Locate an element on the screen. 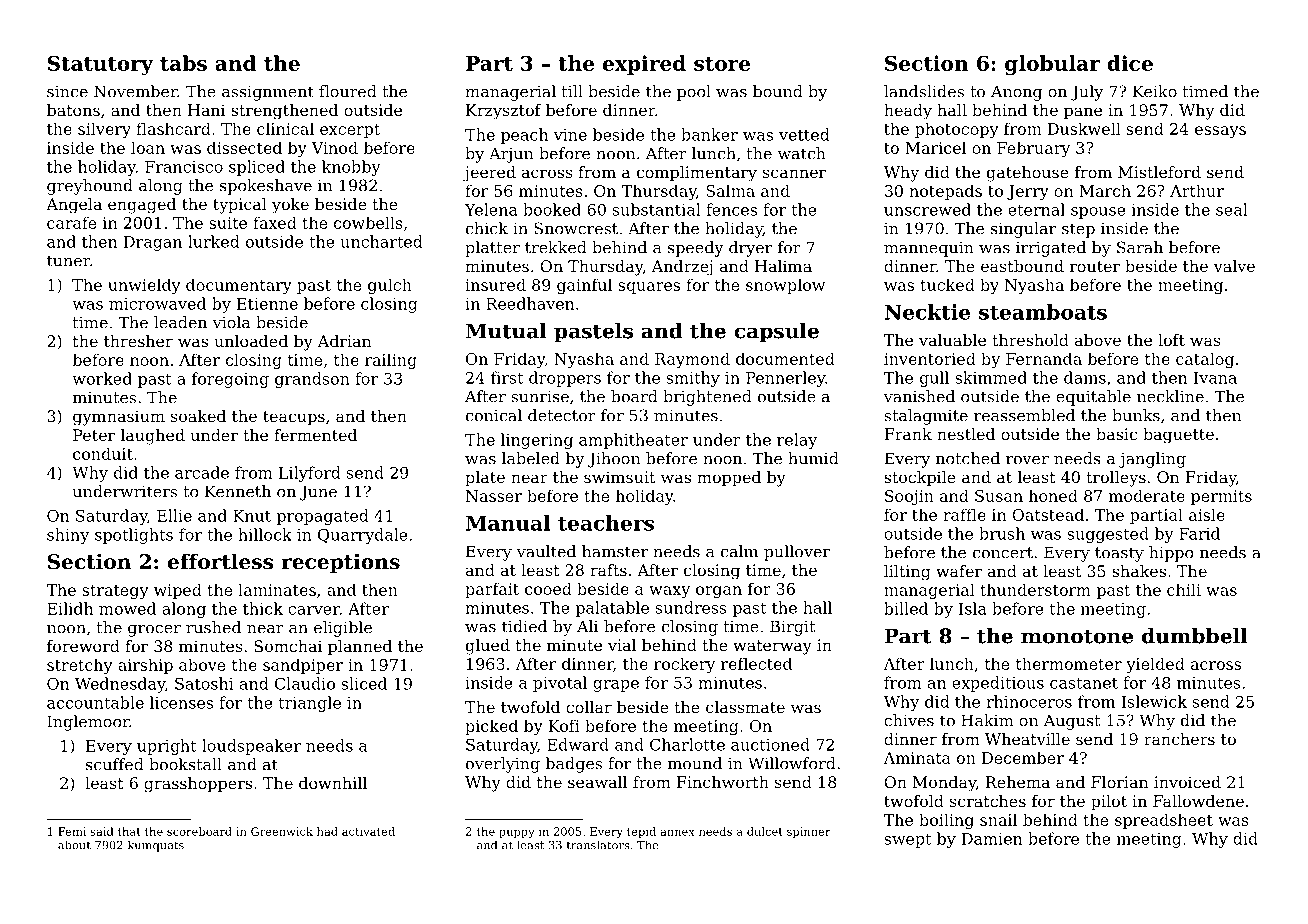 This screenshot has width=1308, height=924. documented is located at coordinates (785, 358).
